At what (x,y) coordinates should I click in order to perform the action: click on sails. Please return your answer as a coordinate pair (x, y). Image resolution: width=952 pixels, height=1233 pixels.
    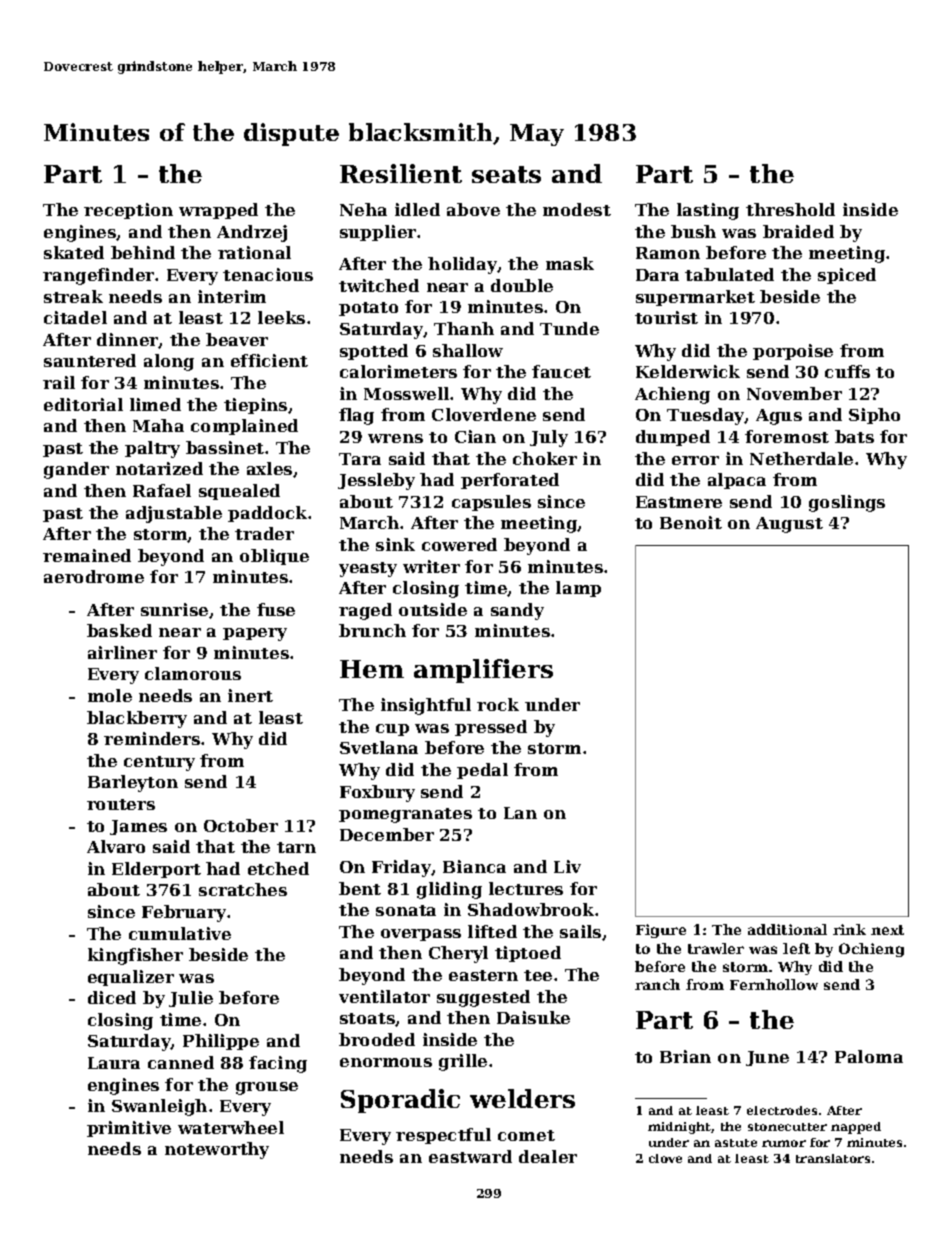
    Looking at the image, I should click on (580, 931).
